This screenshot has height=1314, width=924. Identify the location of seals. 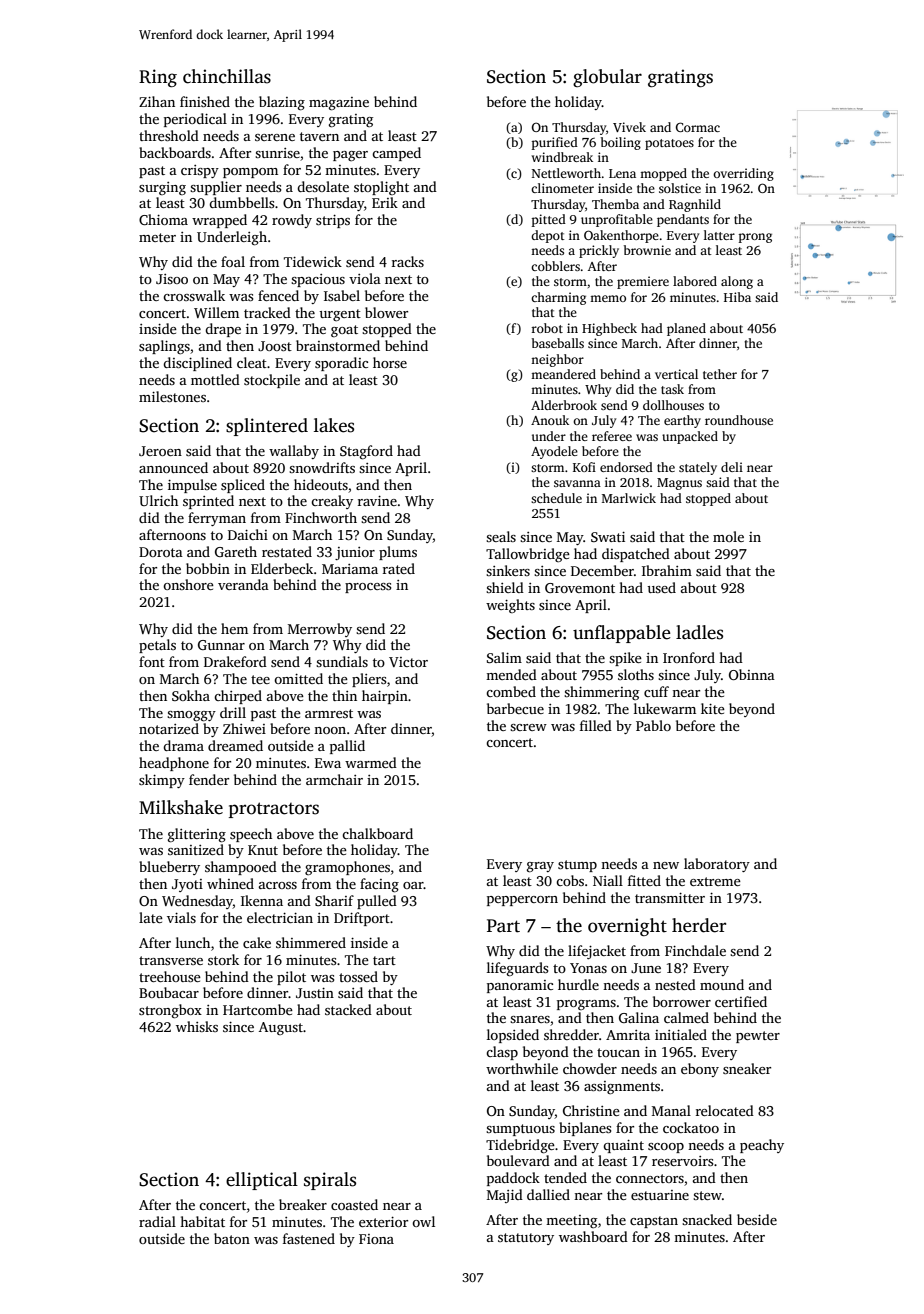
(501, 536).
